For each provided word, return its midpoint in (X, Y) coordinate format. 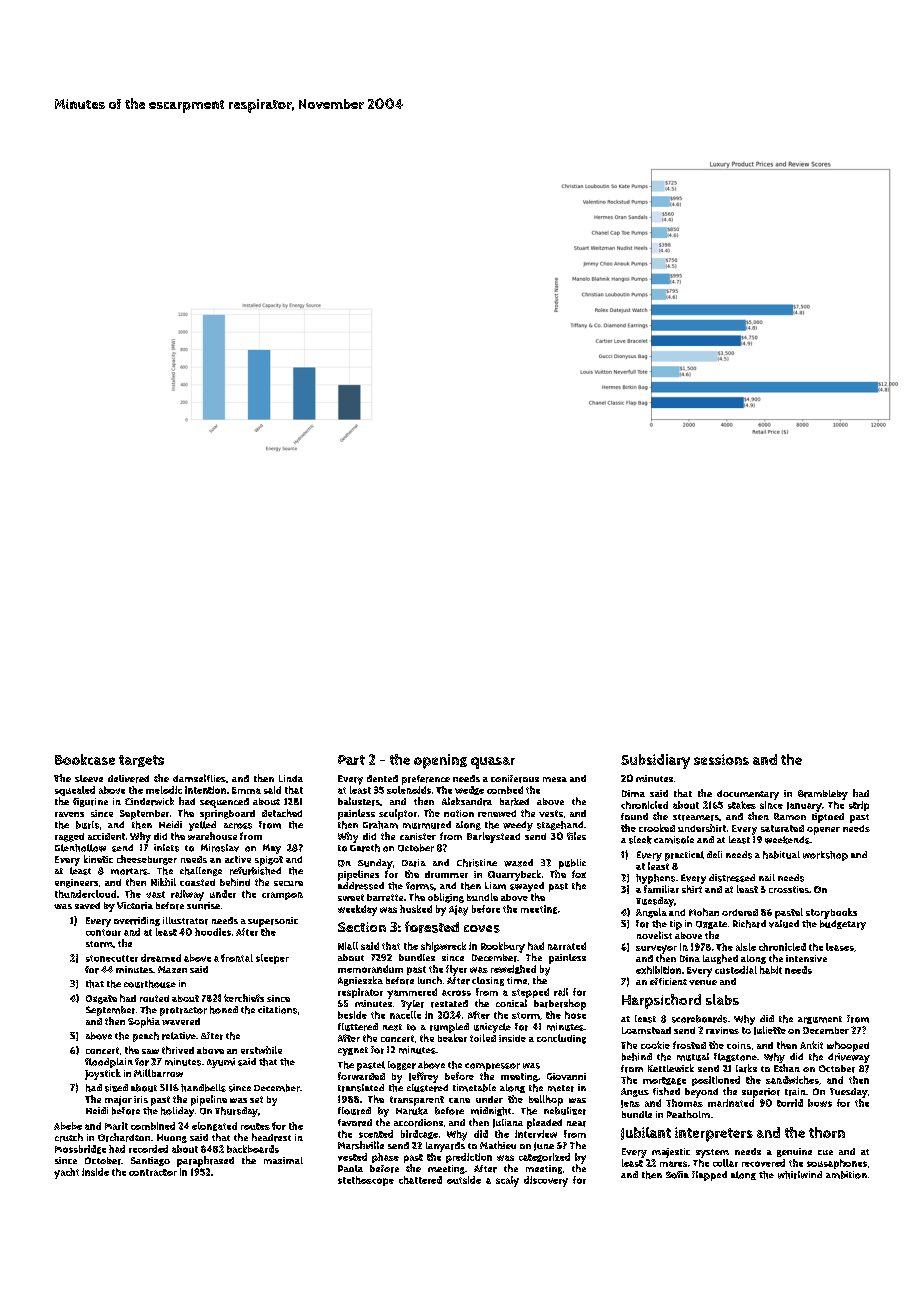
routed (154, 998)
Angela (651, 913)
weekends (787, 840)
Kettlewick (671, 1068)
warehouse (212, 836)
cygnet (353, 1051)
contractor (153, 1172)
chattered (420, 1180)
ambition (846, 1175)
